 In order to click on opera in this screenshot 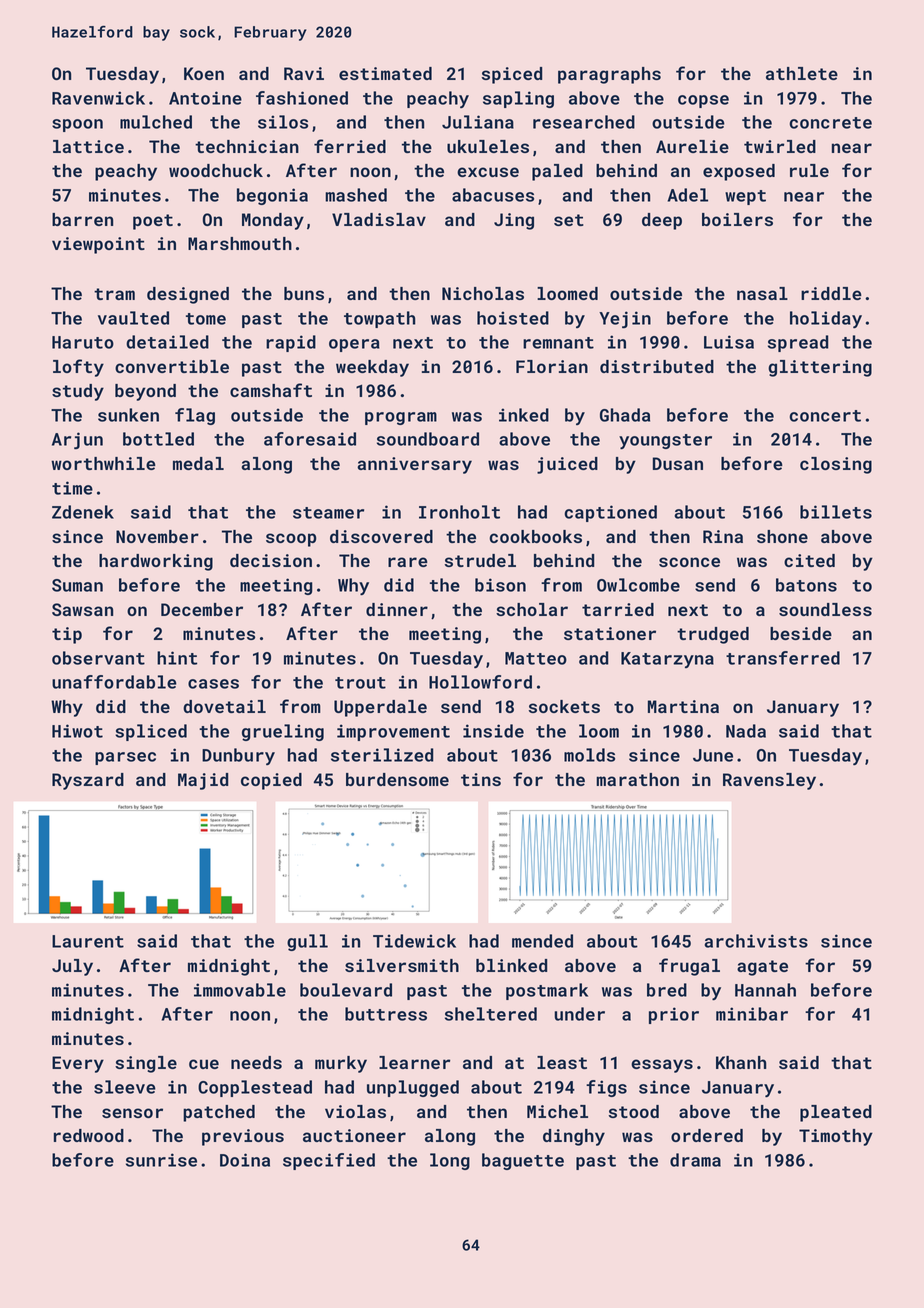, I will do `click(354, 345)`.
